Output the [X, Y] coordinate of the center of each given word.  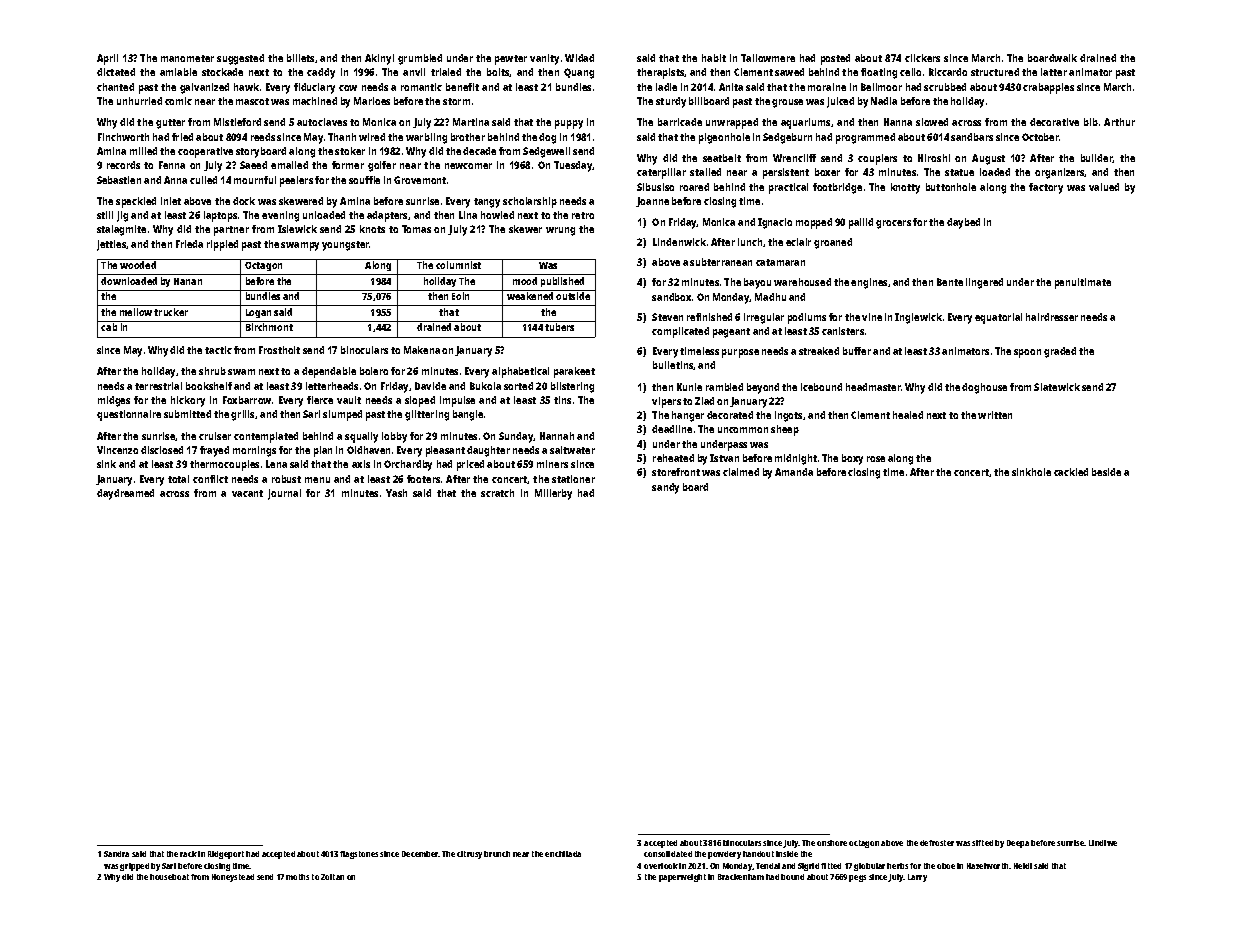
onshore [832, 843]
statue [959, 172]
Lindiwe [1103, 843]
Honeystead [233, 878]
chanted [115, 87]
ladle [666, 87]
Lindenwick [679, 242]
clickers [922, 58]
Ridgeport [226, 855]
